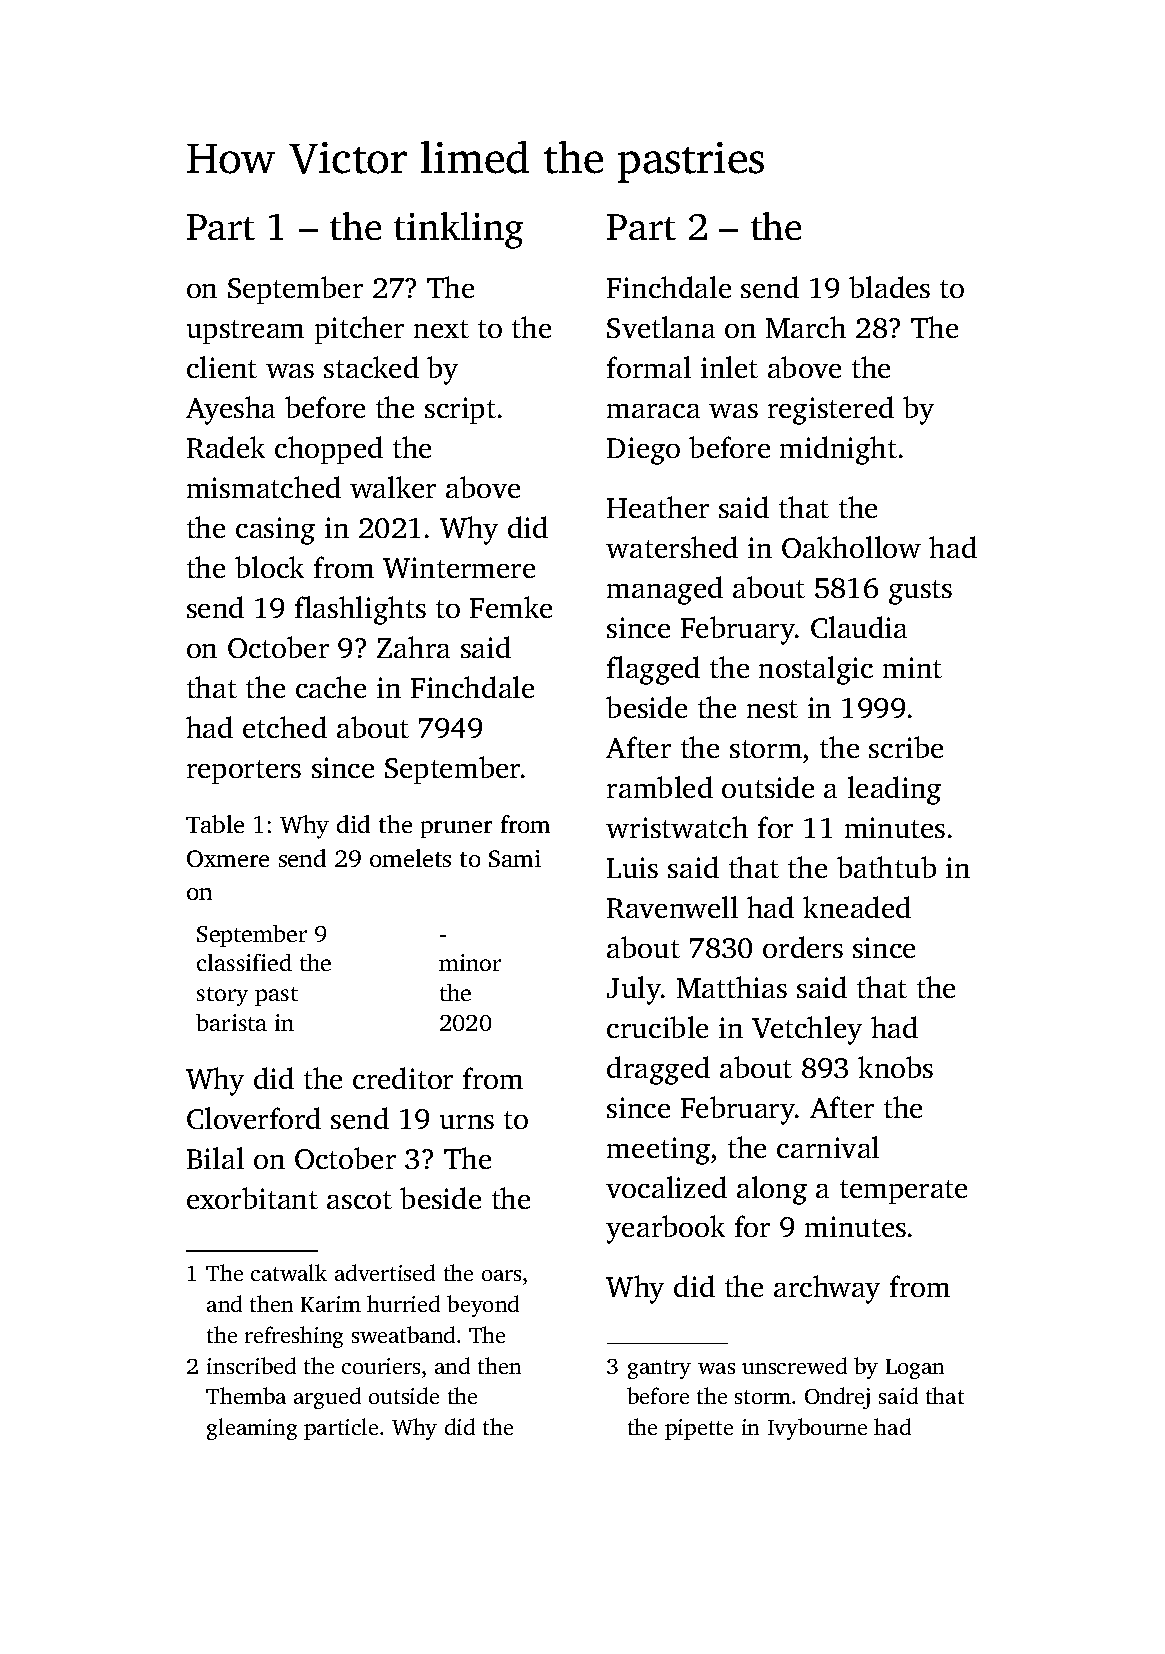  I want to click on ascot, so click(359, 1200).
